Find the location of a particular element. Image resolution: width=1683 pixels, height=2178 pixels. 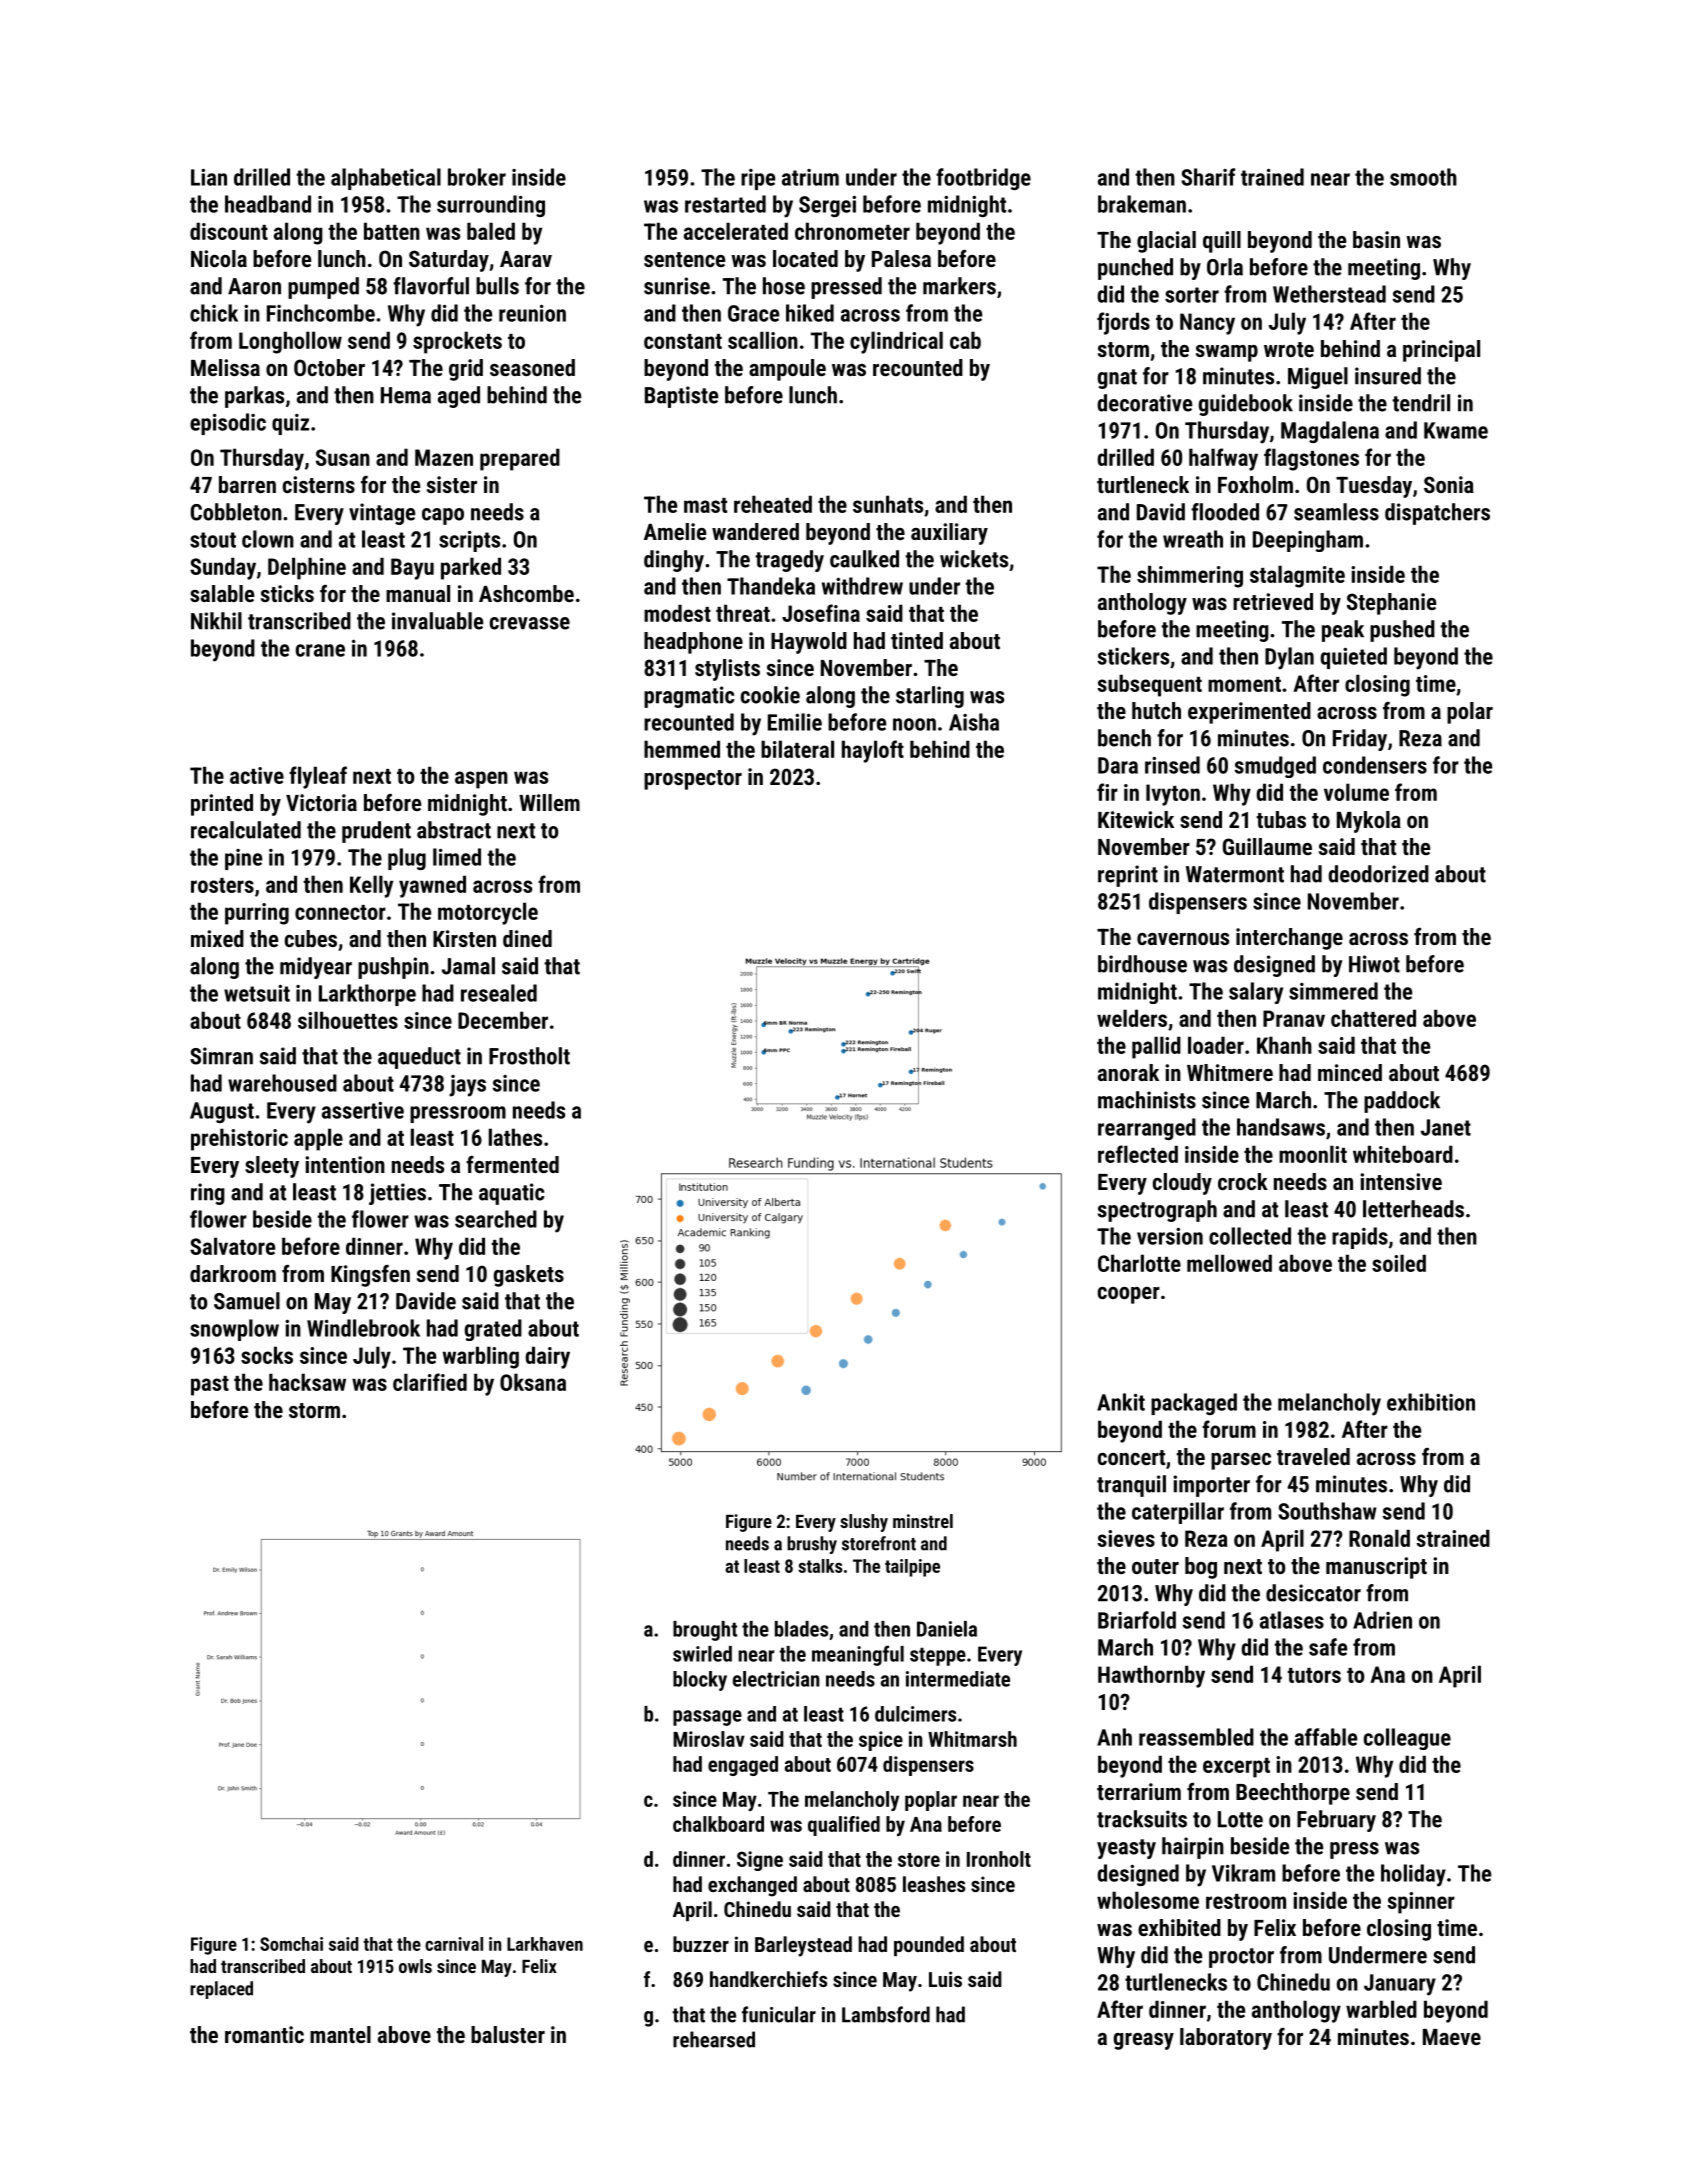

searched is located at coordinates (496, 1219).
